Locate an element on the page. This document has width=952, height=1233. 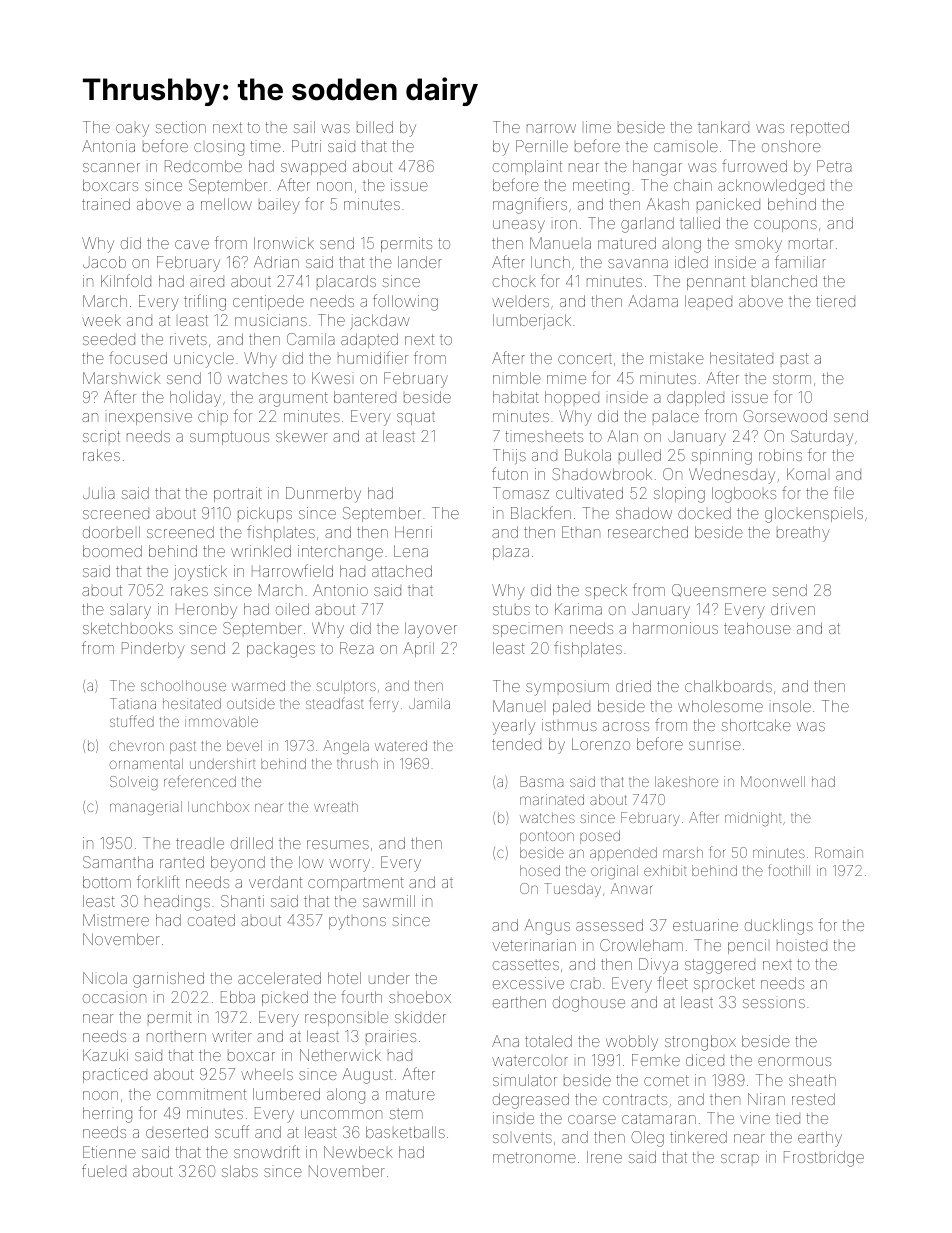
metronome is located at coordinates (534, 1157).
